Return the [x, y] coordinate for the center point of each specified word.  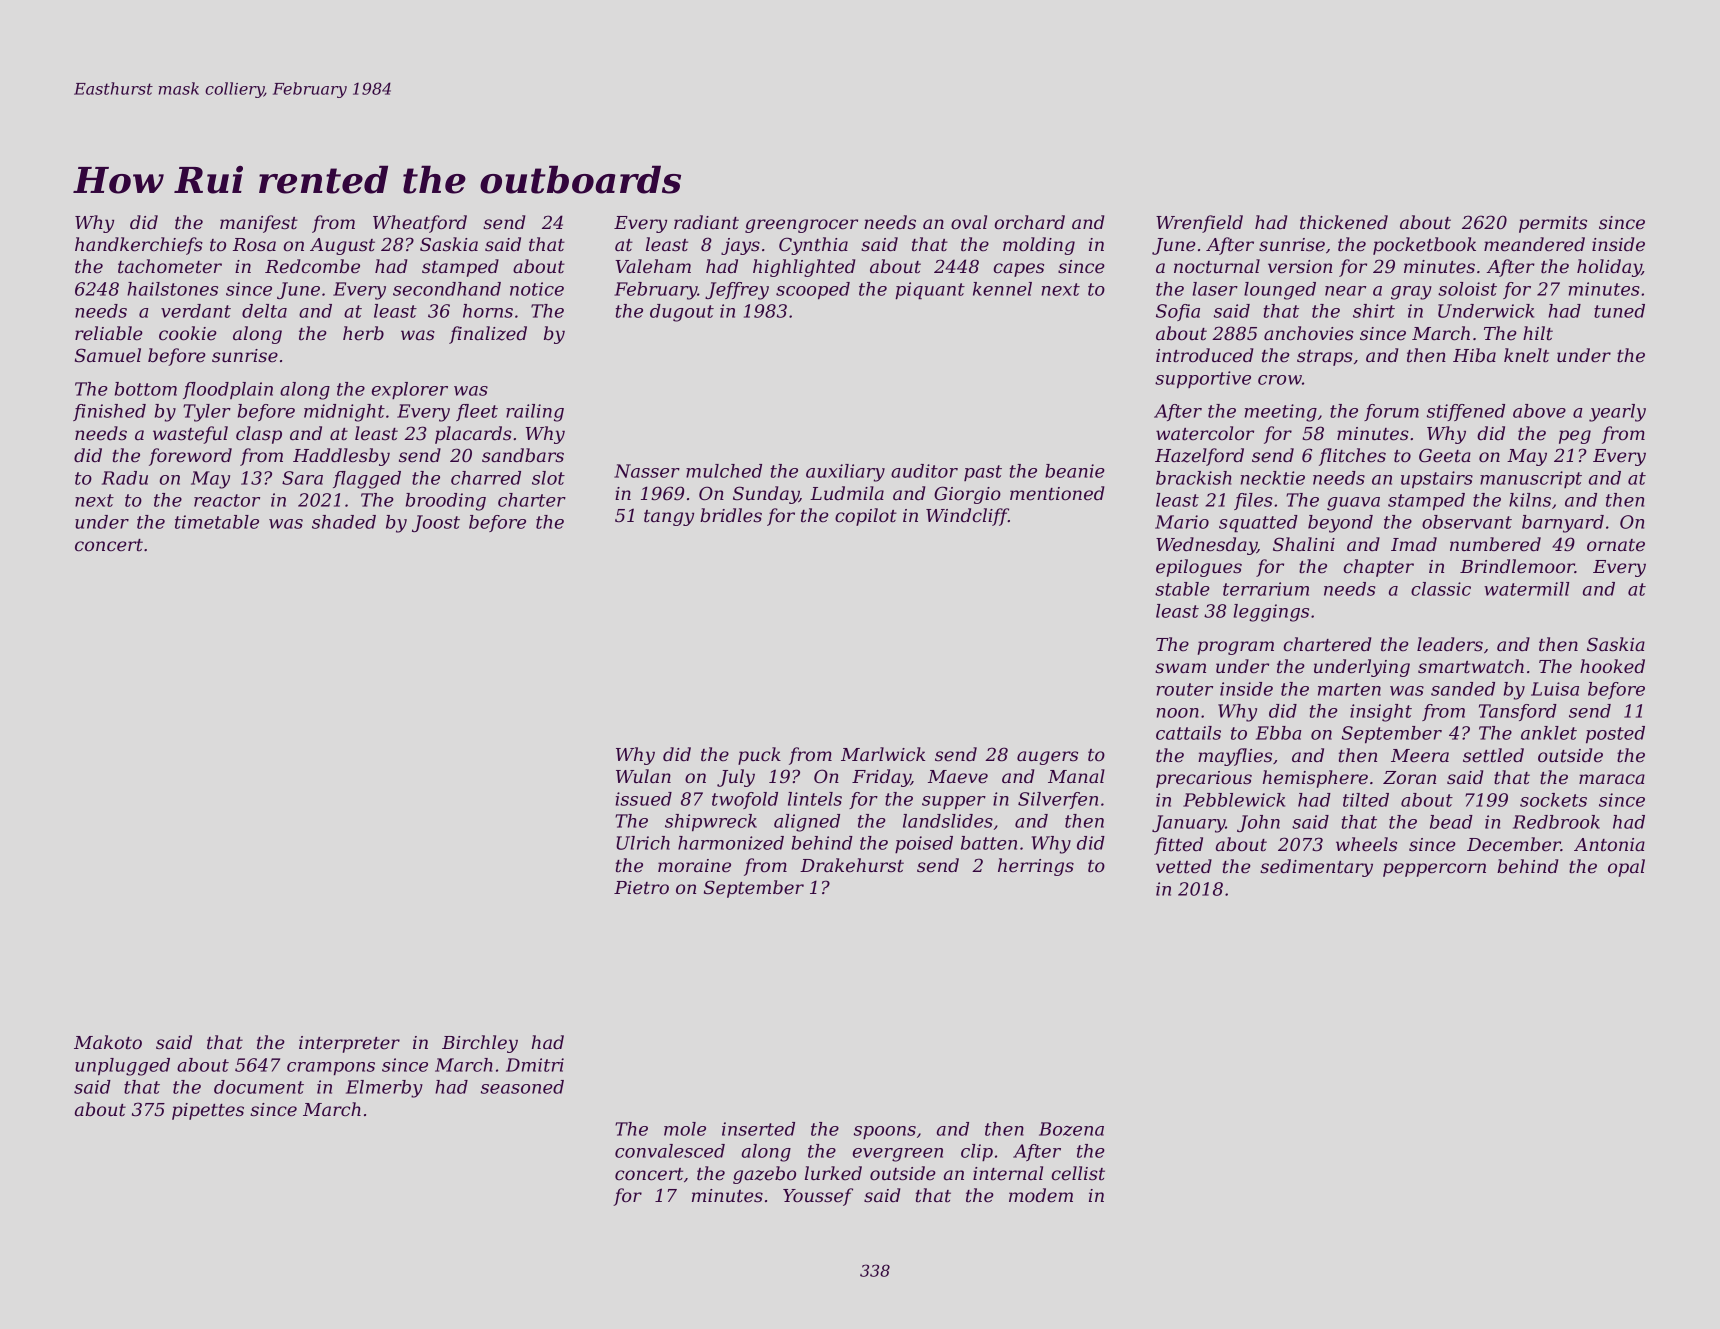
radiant [706, 222]
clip [977, 1152]
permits [1553, 224]
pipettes [208, 1111]
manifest [259, 224]
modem [1041, 1195]
